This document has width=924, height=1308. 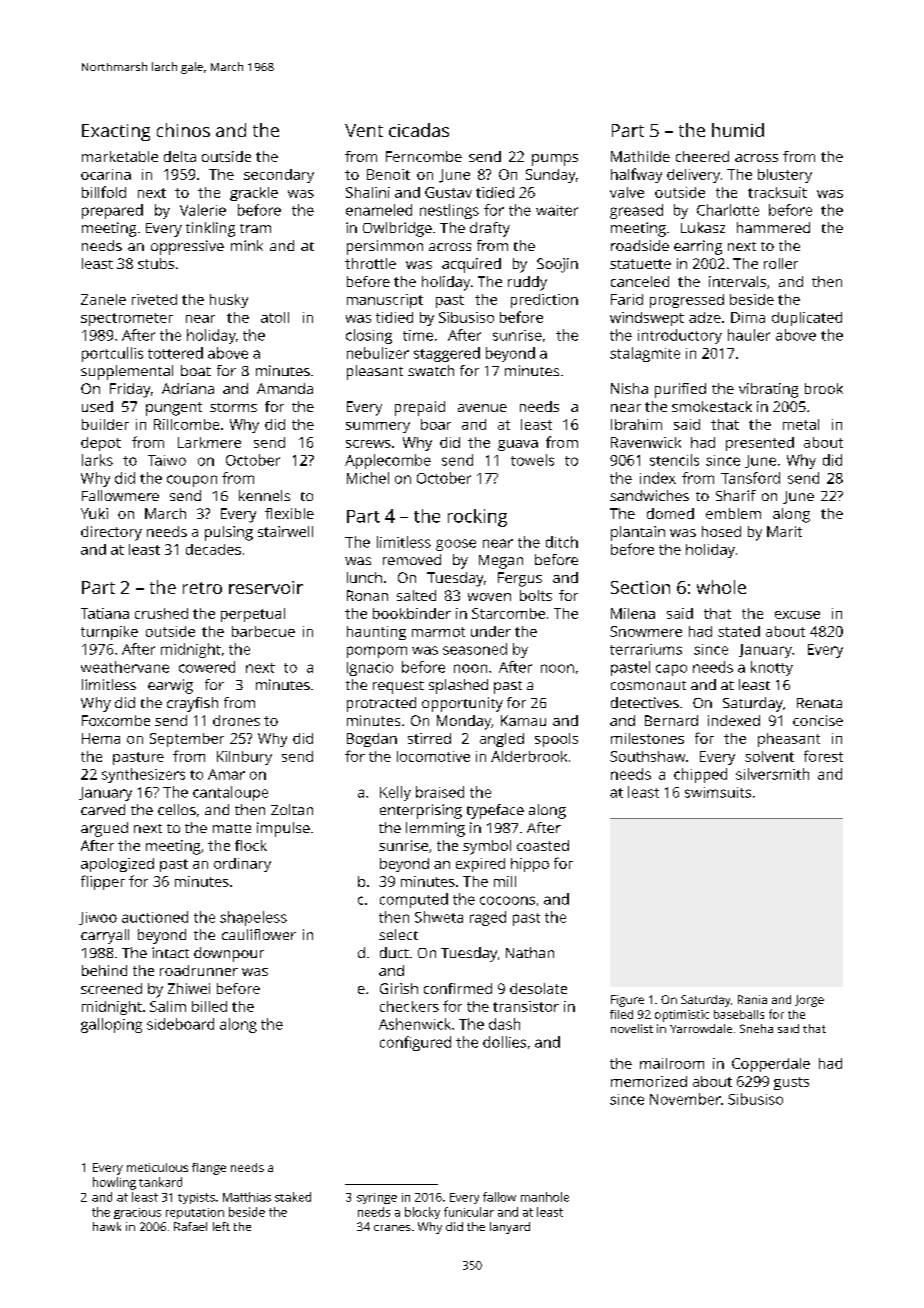 What do you see at coordinates (187, 247) in the document?
I see `oppressive` at bounding box center [187, 247].
